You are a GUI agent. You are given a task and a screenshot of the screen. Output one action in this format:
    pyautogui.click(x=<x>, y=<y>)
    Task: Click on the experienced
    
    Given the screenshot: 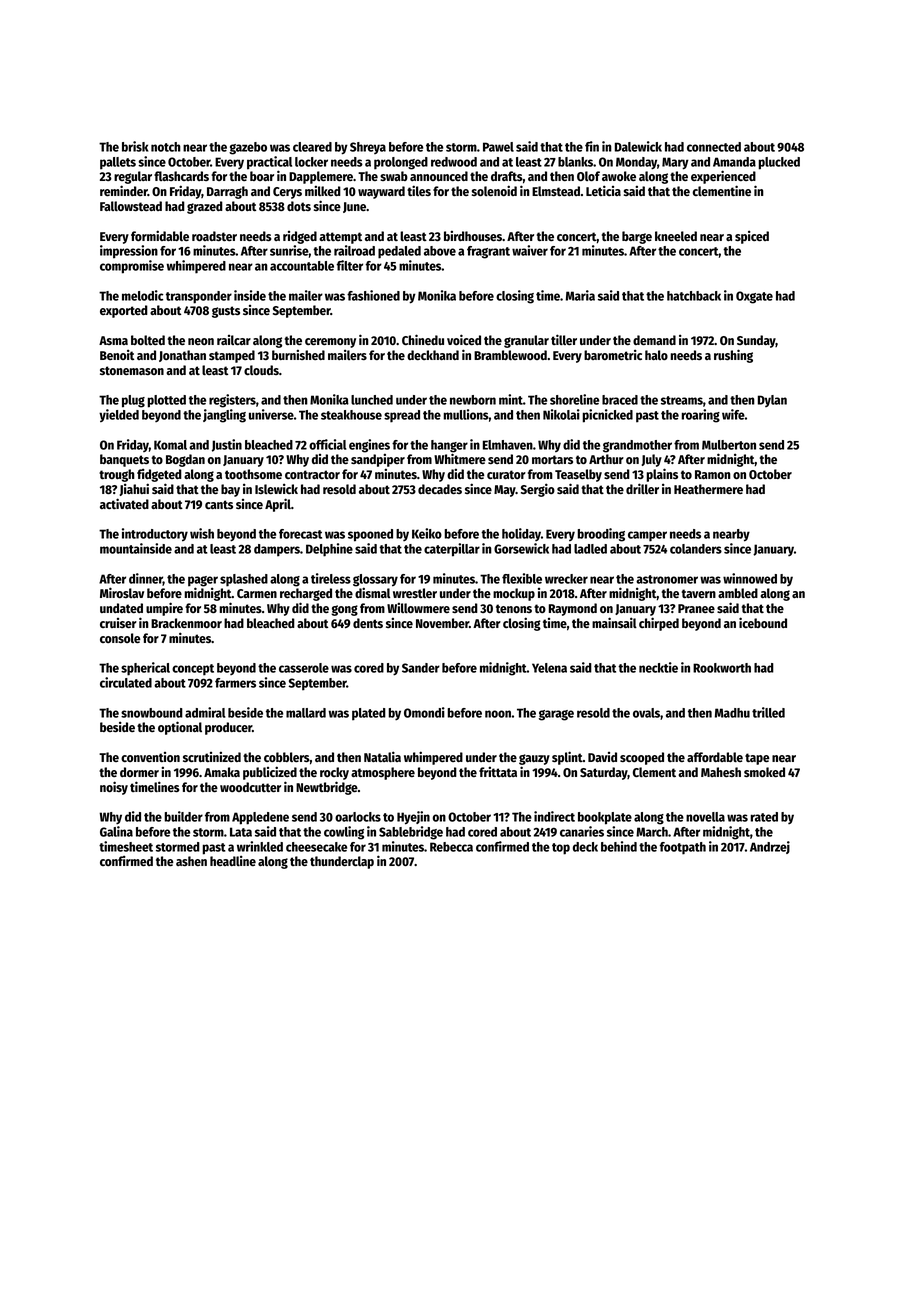 What is the action you would take?
    pyautogui.click(x=723, y=177)
